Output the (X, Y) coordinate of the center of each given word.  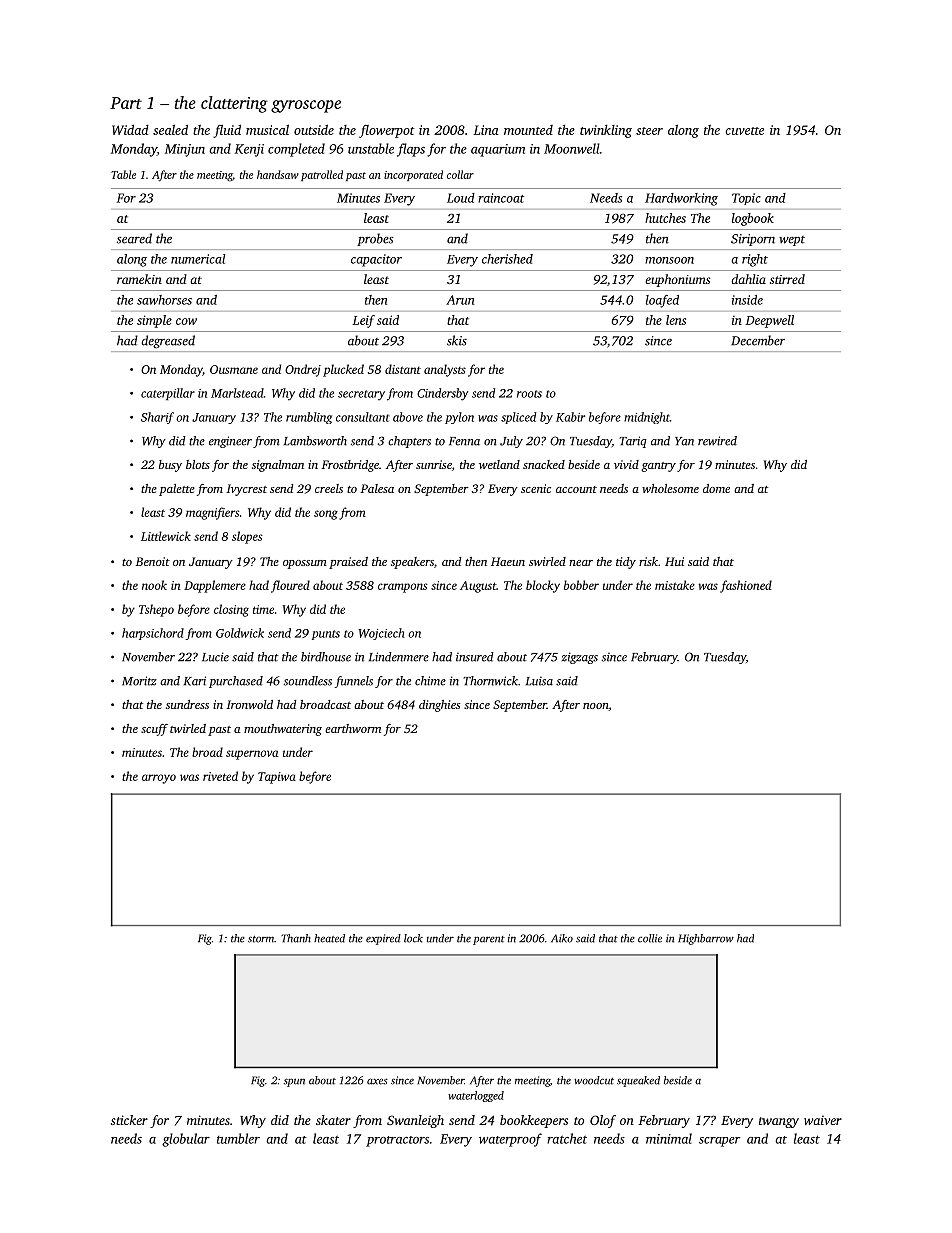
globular (186, 1140)
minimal (669, 1138)
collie (650, 938)
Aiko (562, 938)
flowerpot (387, 131)
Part (126, 103)
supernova (252, 755)
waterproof (510, 1140)
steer (649, 131)
